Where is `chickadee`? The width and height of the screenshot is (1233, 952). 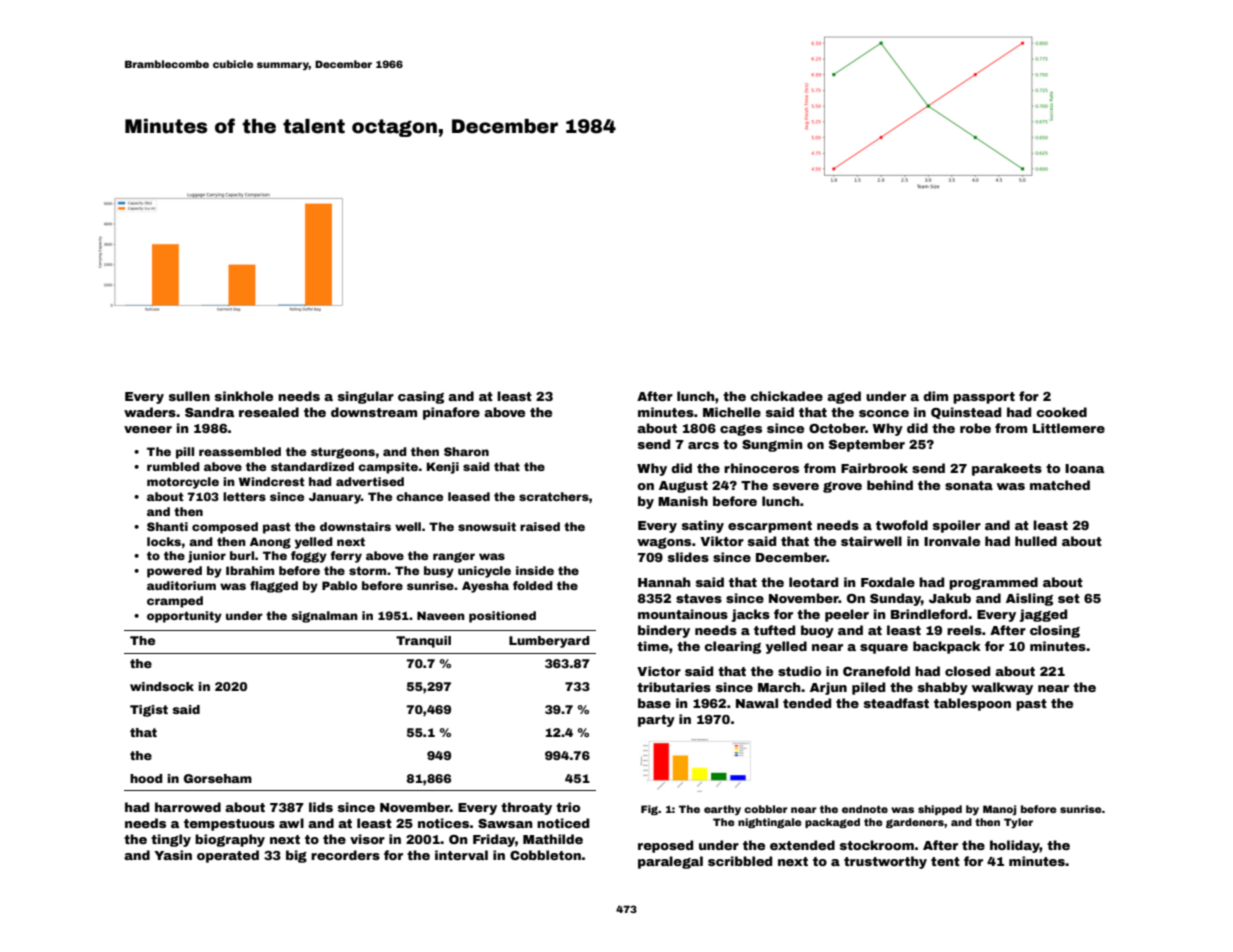 chickadee is located at coordinates (786, 396).
